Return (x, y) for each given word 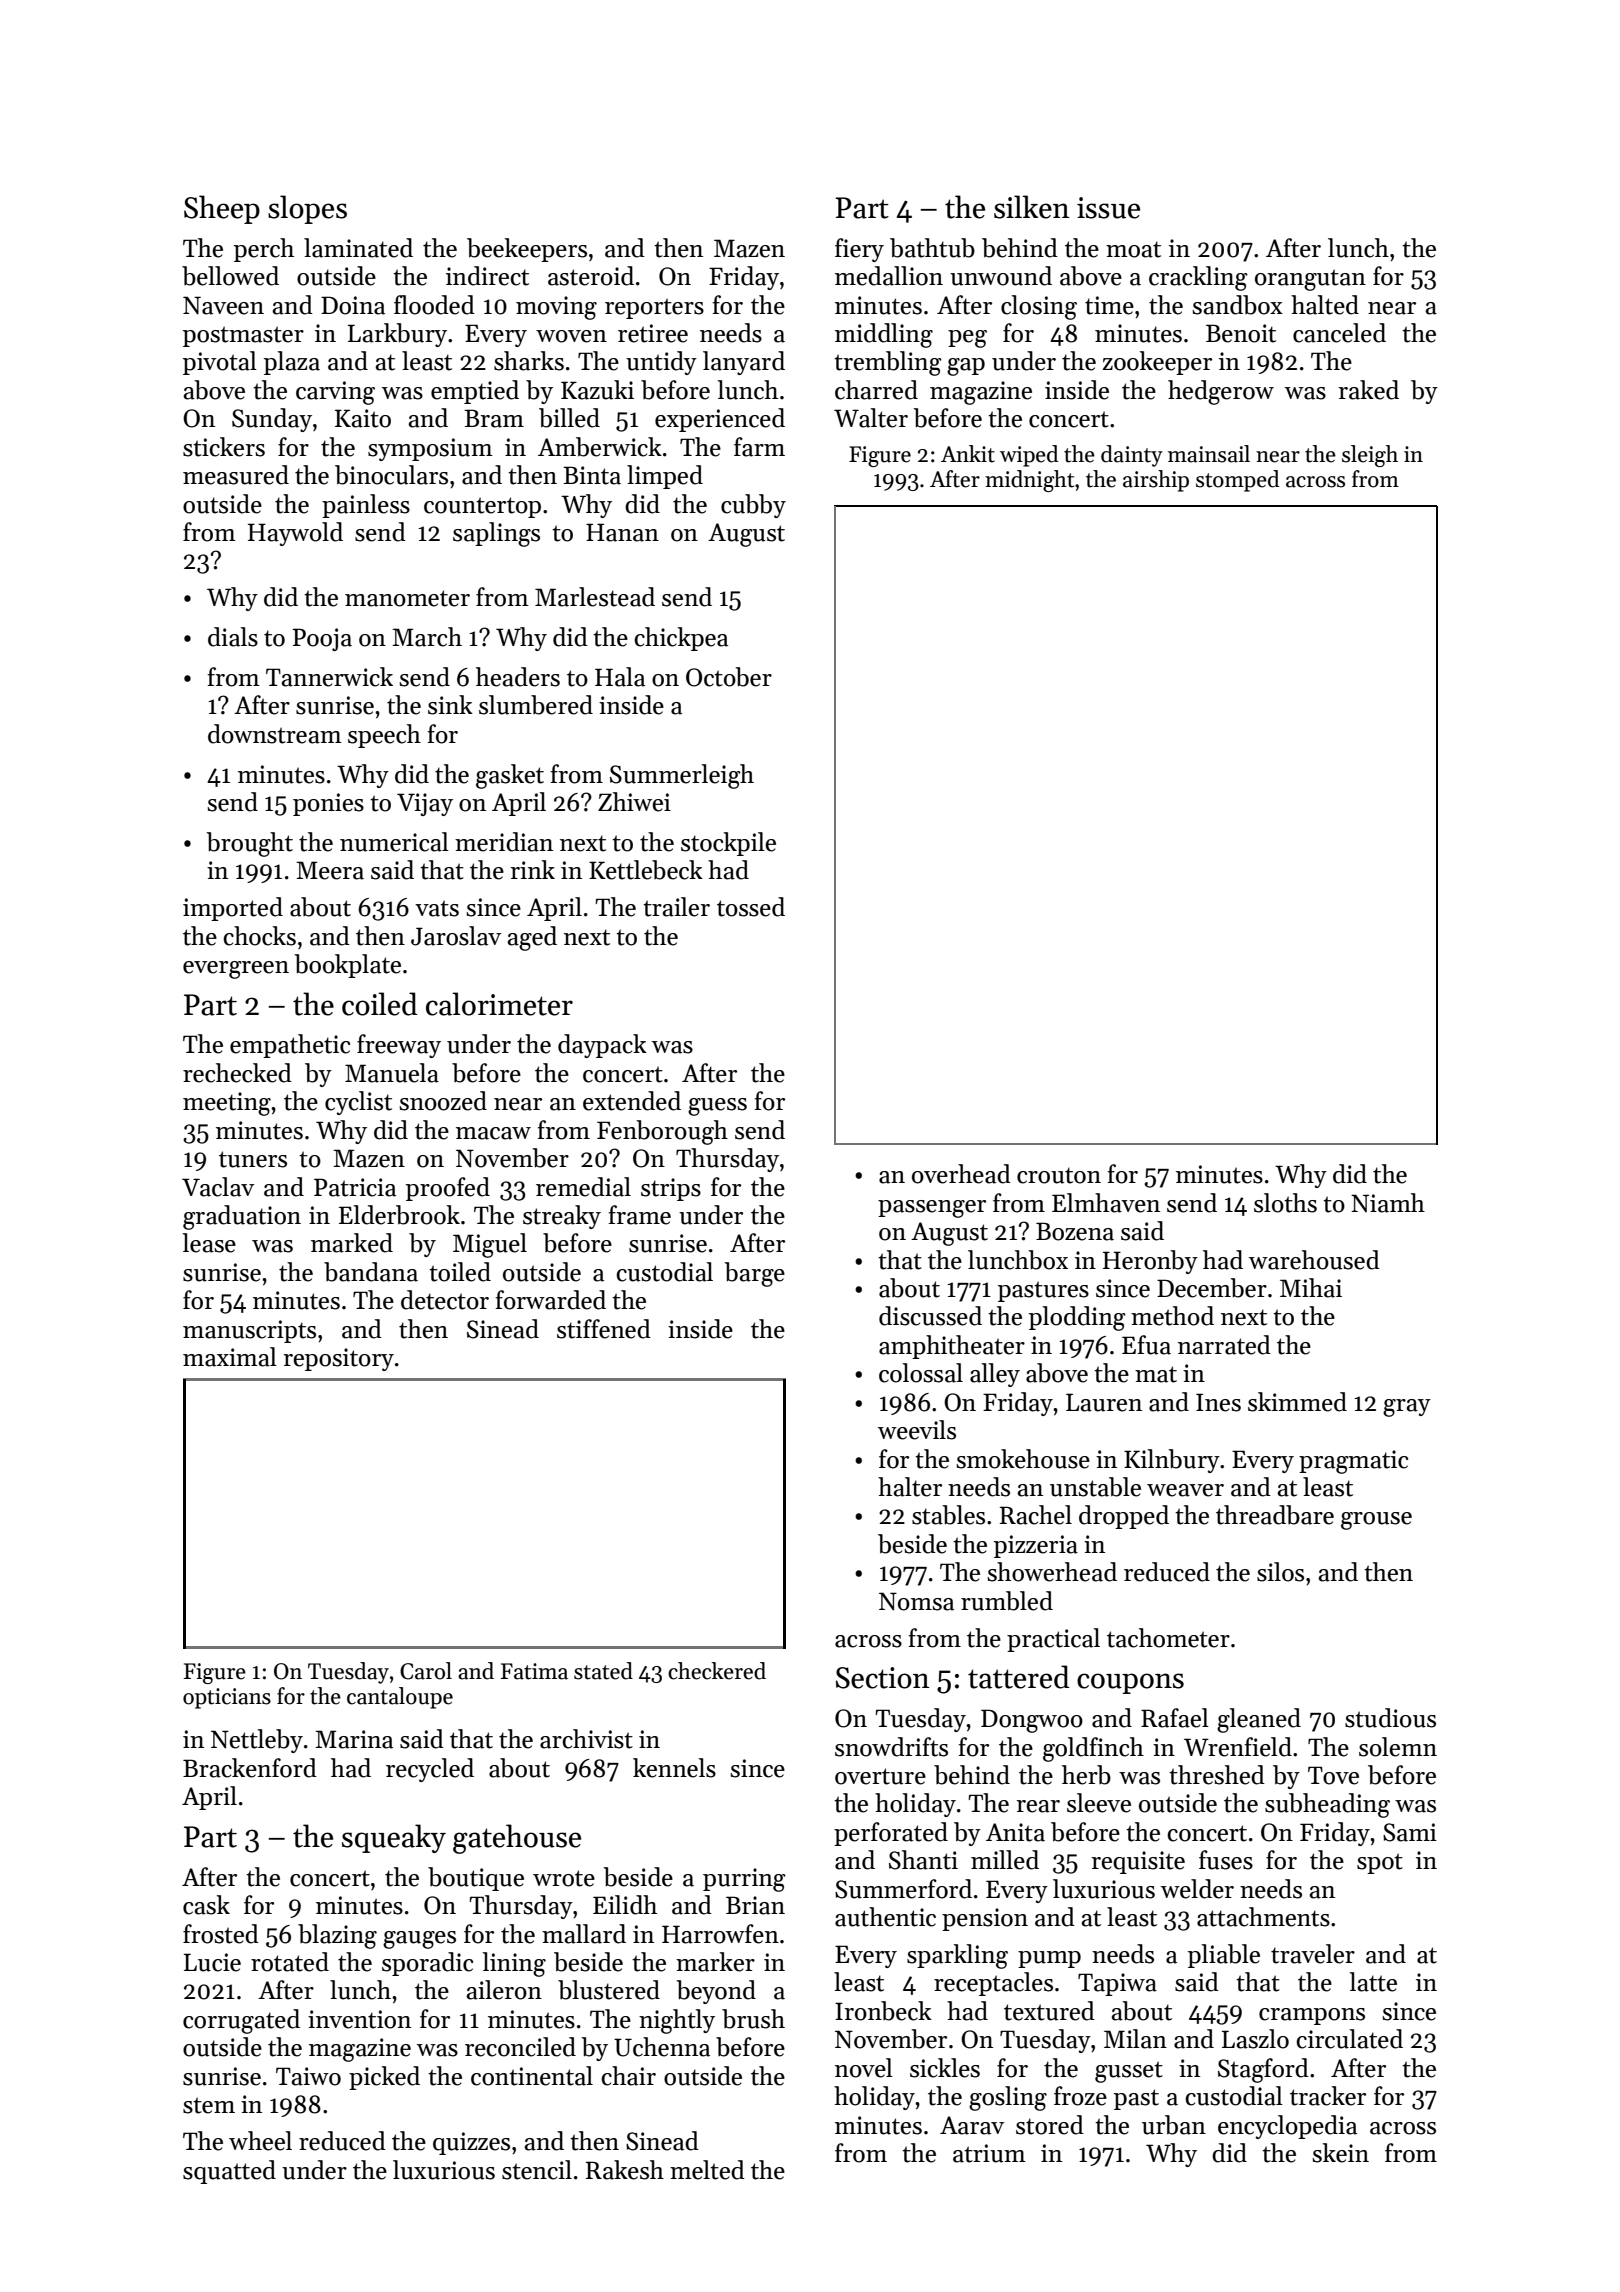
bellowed (230, 276)
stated (603, 1671)
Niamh (1388, 1203)
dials (233, 637)
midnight (1029, 481)
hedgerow (1221, 392)
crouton (1059, 1175)
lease (209, 1243)
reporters (654, 308)
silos (1280, 1572)
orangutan (1310, 280)
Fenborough (662, 1132)
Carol (426, 1671)
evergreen (236, 970)
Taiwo (308, 2076)
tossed (751, 907)
